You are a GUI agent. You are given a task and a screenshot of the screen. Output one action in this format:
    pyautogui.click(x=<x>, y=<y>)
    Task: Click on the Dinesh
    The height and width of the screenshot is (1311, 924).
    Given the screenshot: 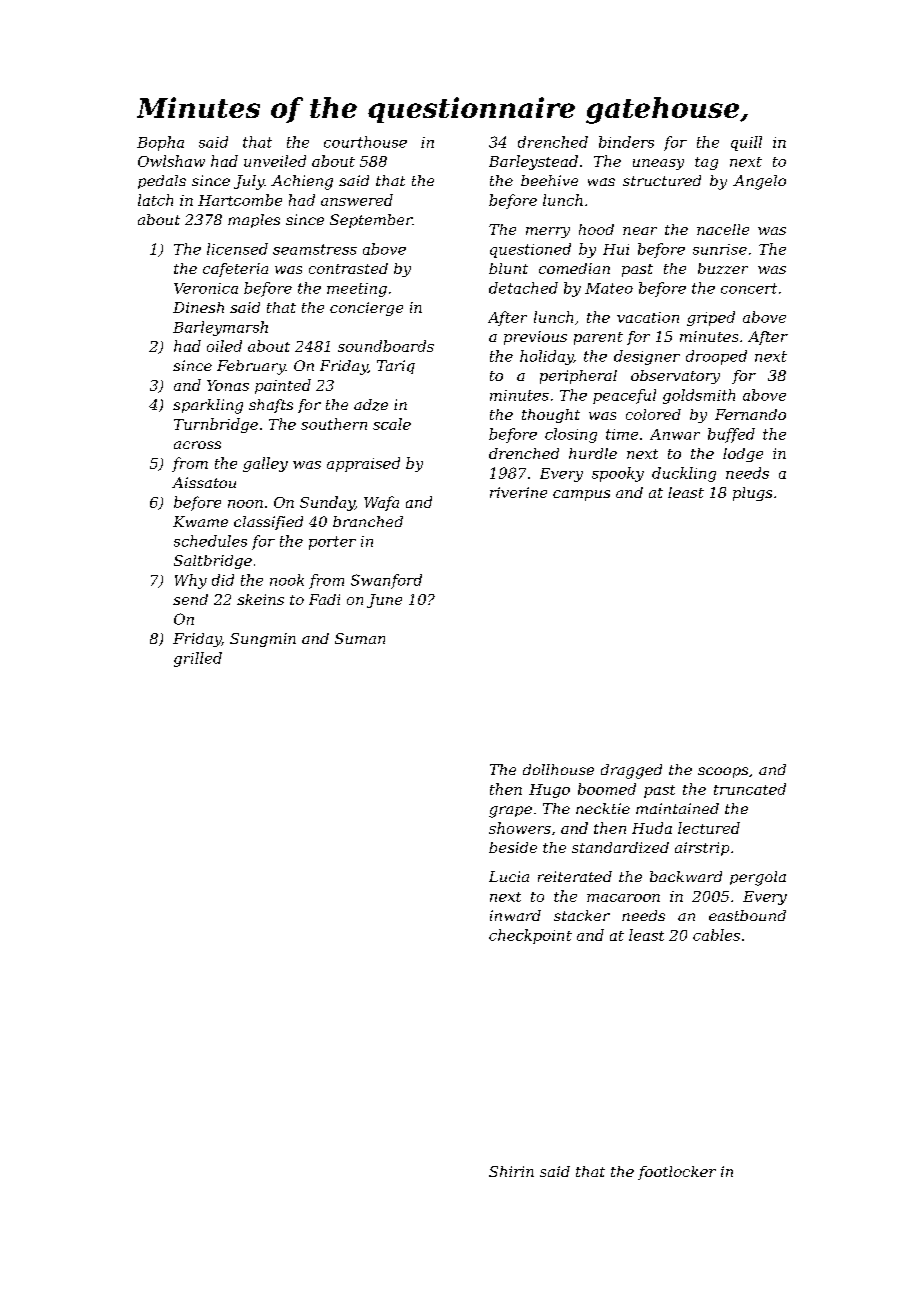 What is the action you would take?
    pyautogui.click(x=198, y=307)
